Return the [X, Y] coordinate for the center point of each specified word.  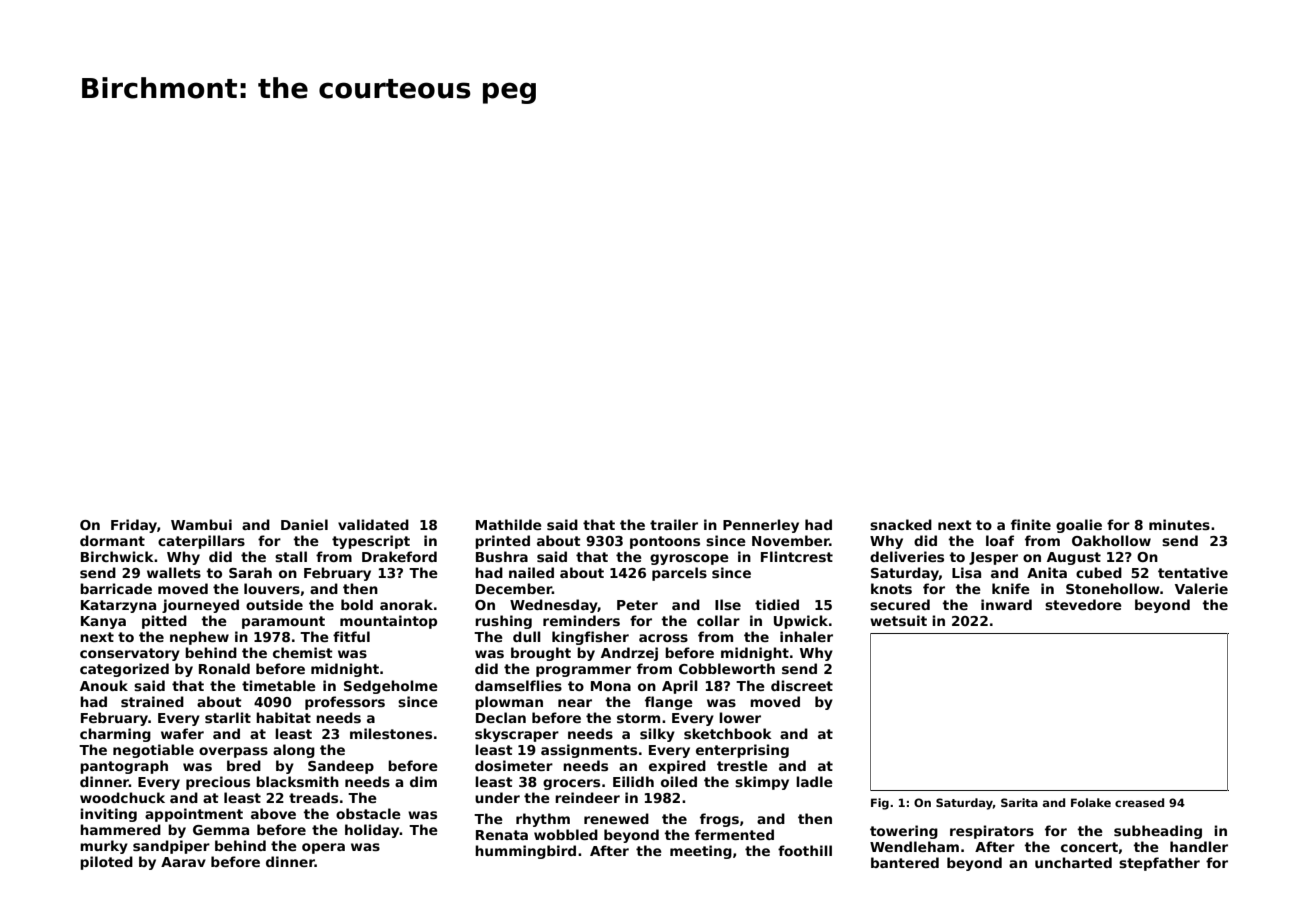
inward [1006, 604]
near [575, 703]
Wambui [201, 524]
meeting [701, 852]
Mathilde [509, 524]
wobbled [566, 834]
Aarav [183, 862]
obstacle [368, 813]
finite [1031, 524]
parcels [679, 574]
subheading [1158, 832]
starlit [228, 717]
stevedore [1083, 604]
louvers [272, 588]
